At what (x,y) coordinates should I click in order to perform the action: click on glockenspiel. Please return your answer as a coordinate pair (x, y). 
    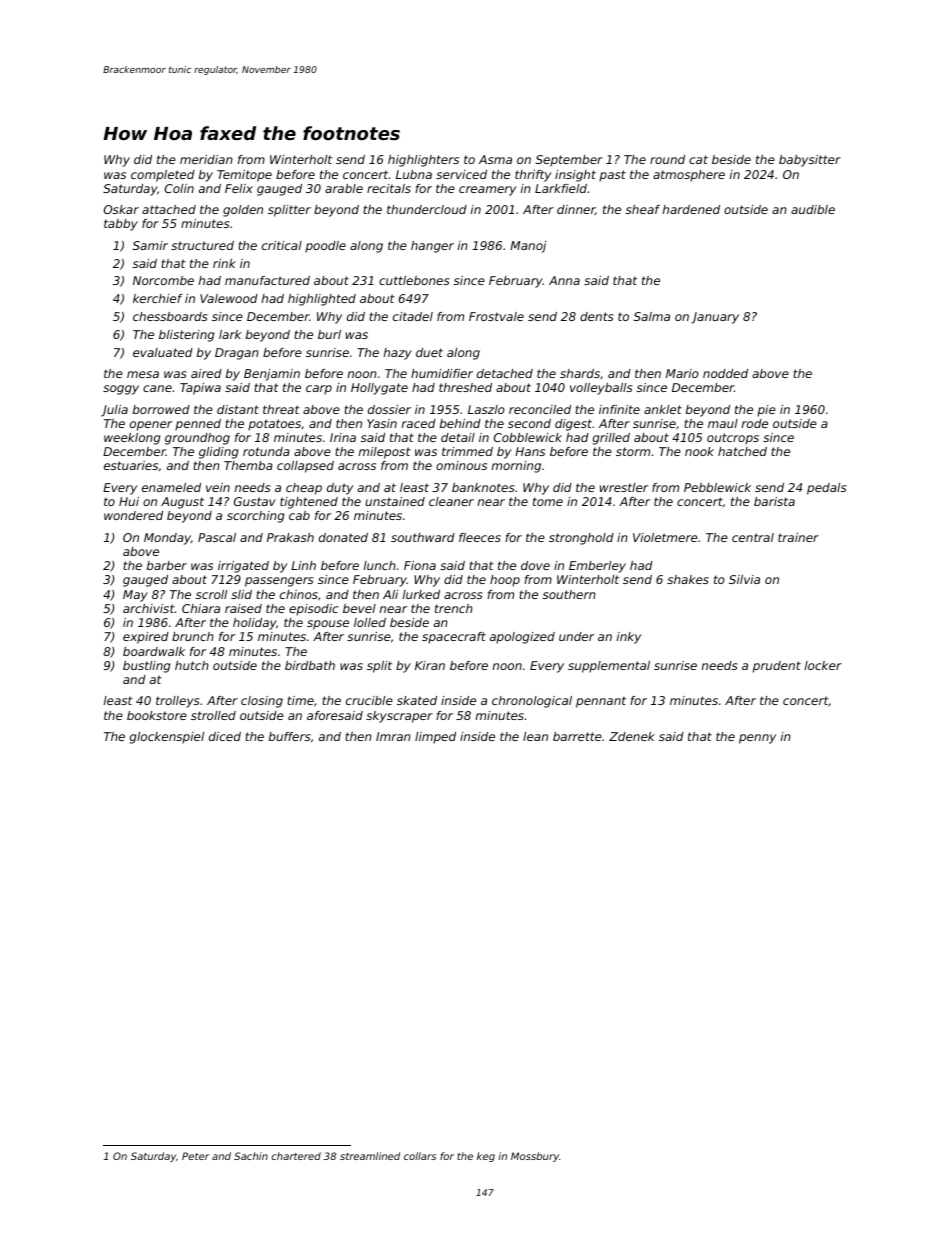
    Looking at the image, I should click on (167, 738).
